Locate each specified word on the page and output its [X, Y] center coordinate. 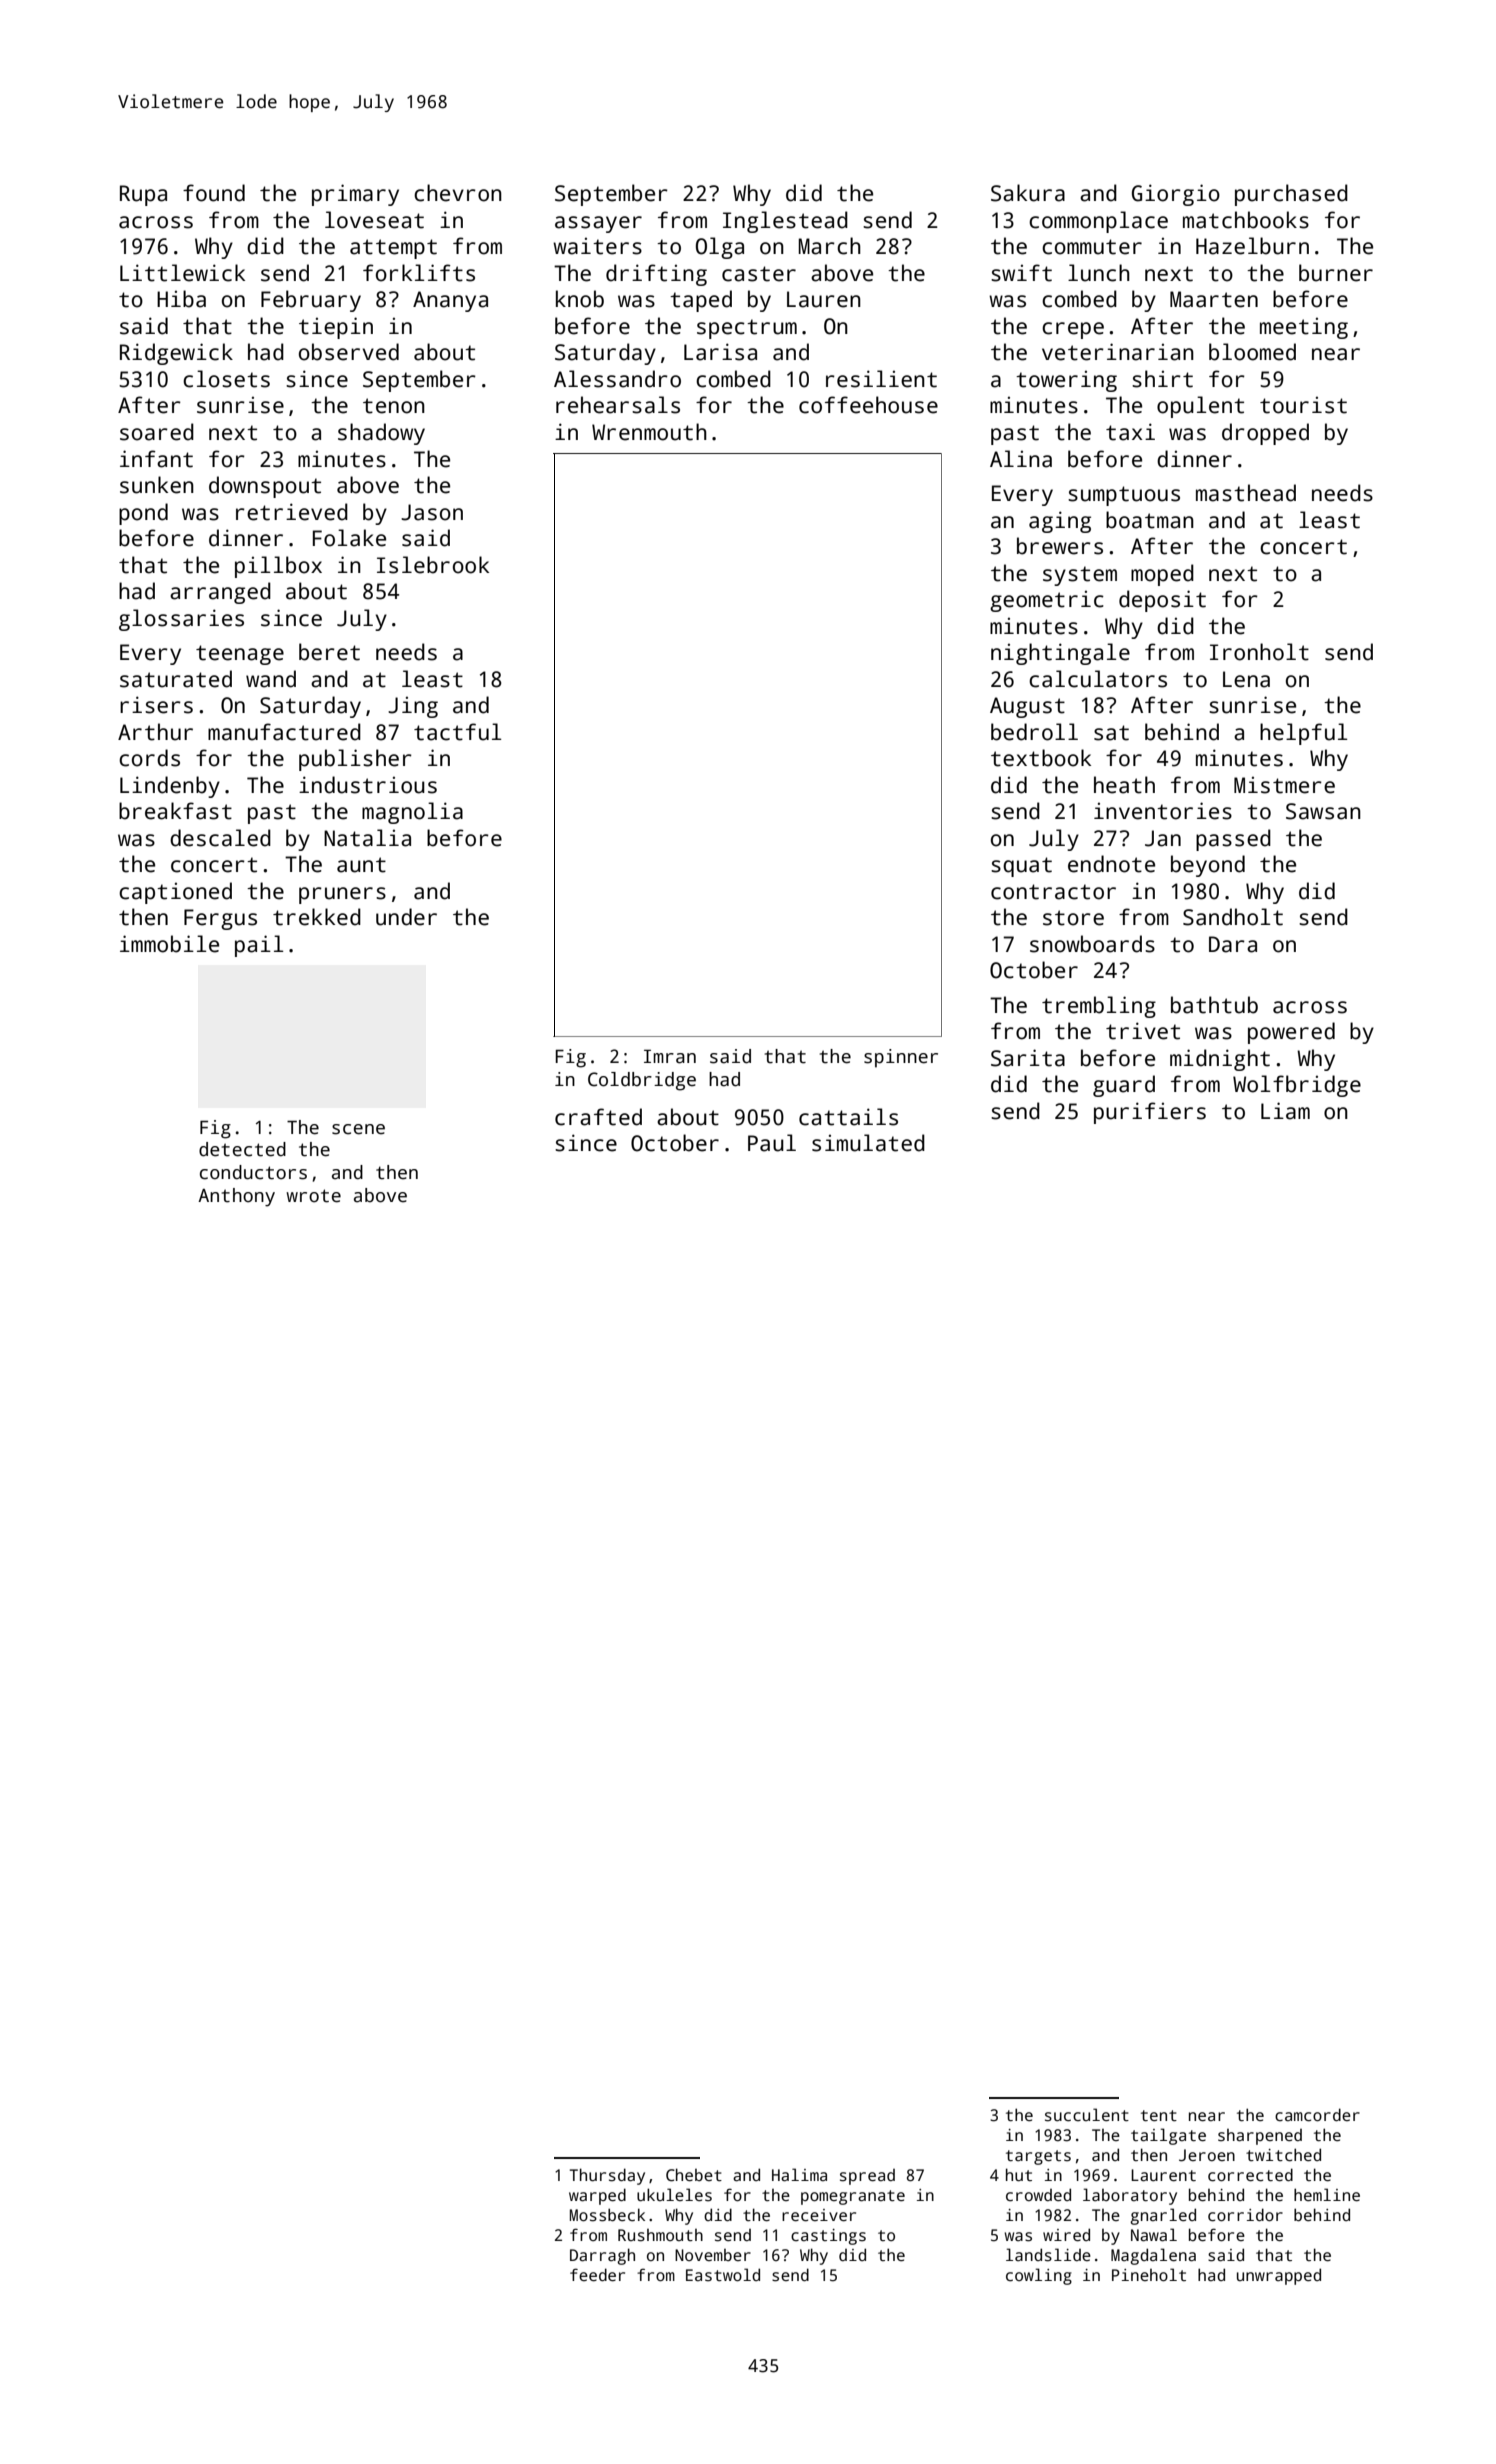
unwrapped [1279, 2276]
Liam [1285, 1111]
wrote [313, 1196]
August [1027, 707]
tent [1159, 2115]
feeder [597, 2274]
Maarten [1214, 299]
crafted [598, 1117]
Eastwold [723, 2275]
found [214, 193]
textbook [1041, 758]
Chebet [694, 2175]
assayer [598, 224]
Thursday [607, 2176]
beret [329, 652]
